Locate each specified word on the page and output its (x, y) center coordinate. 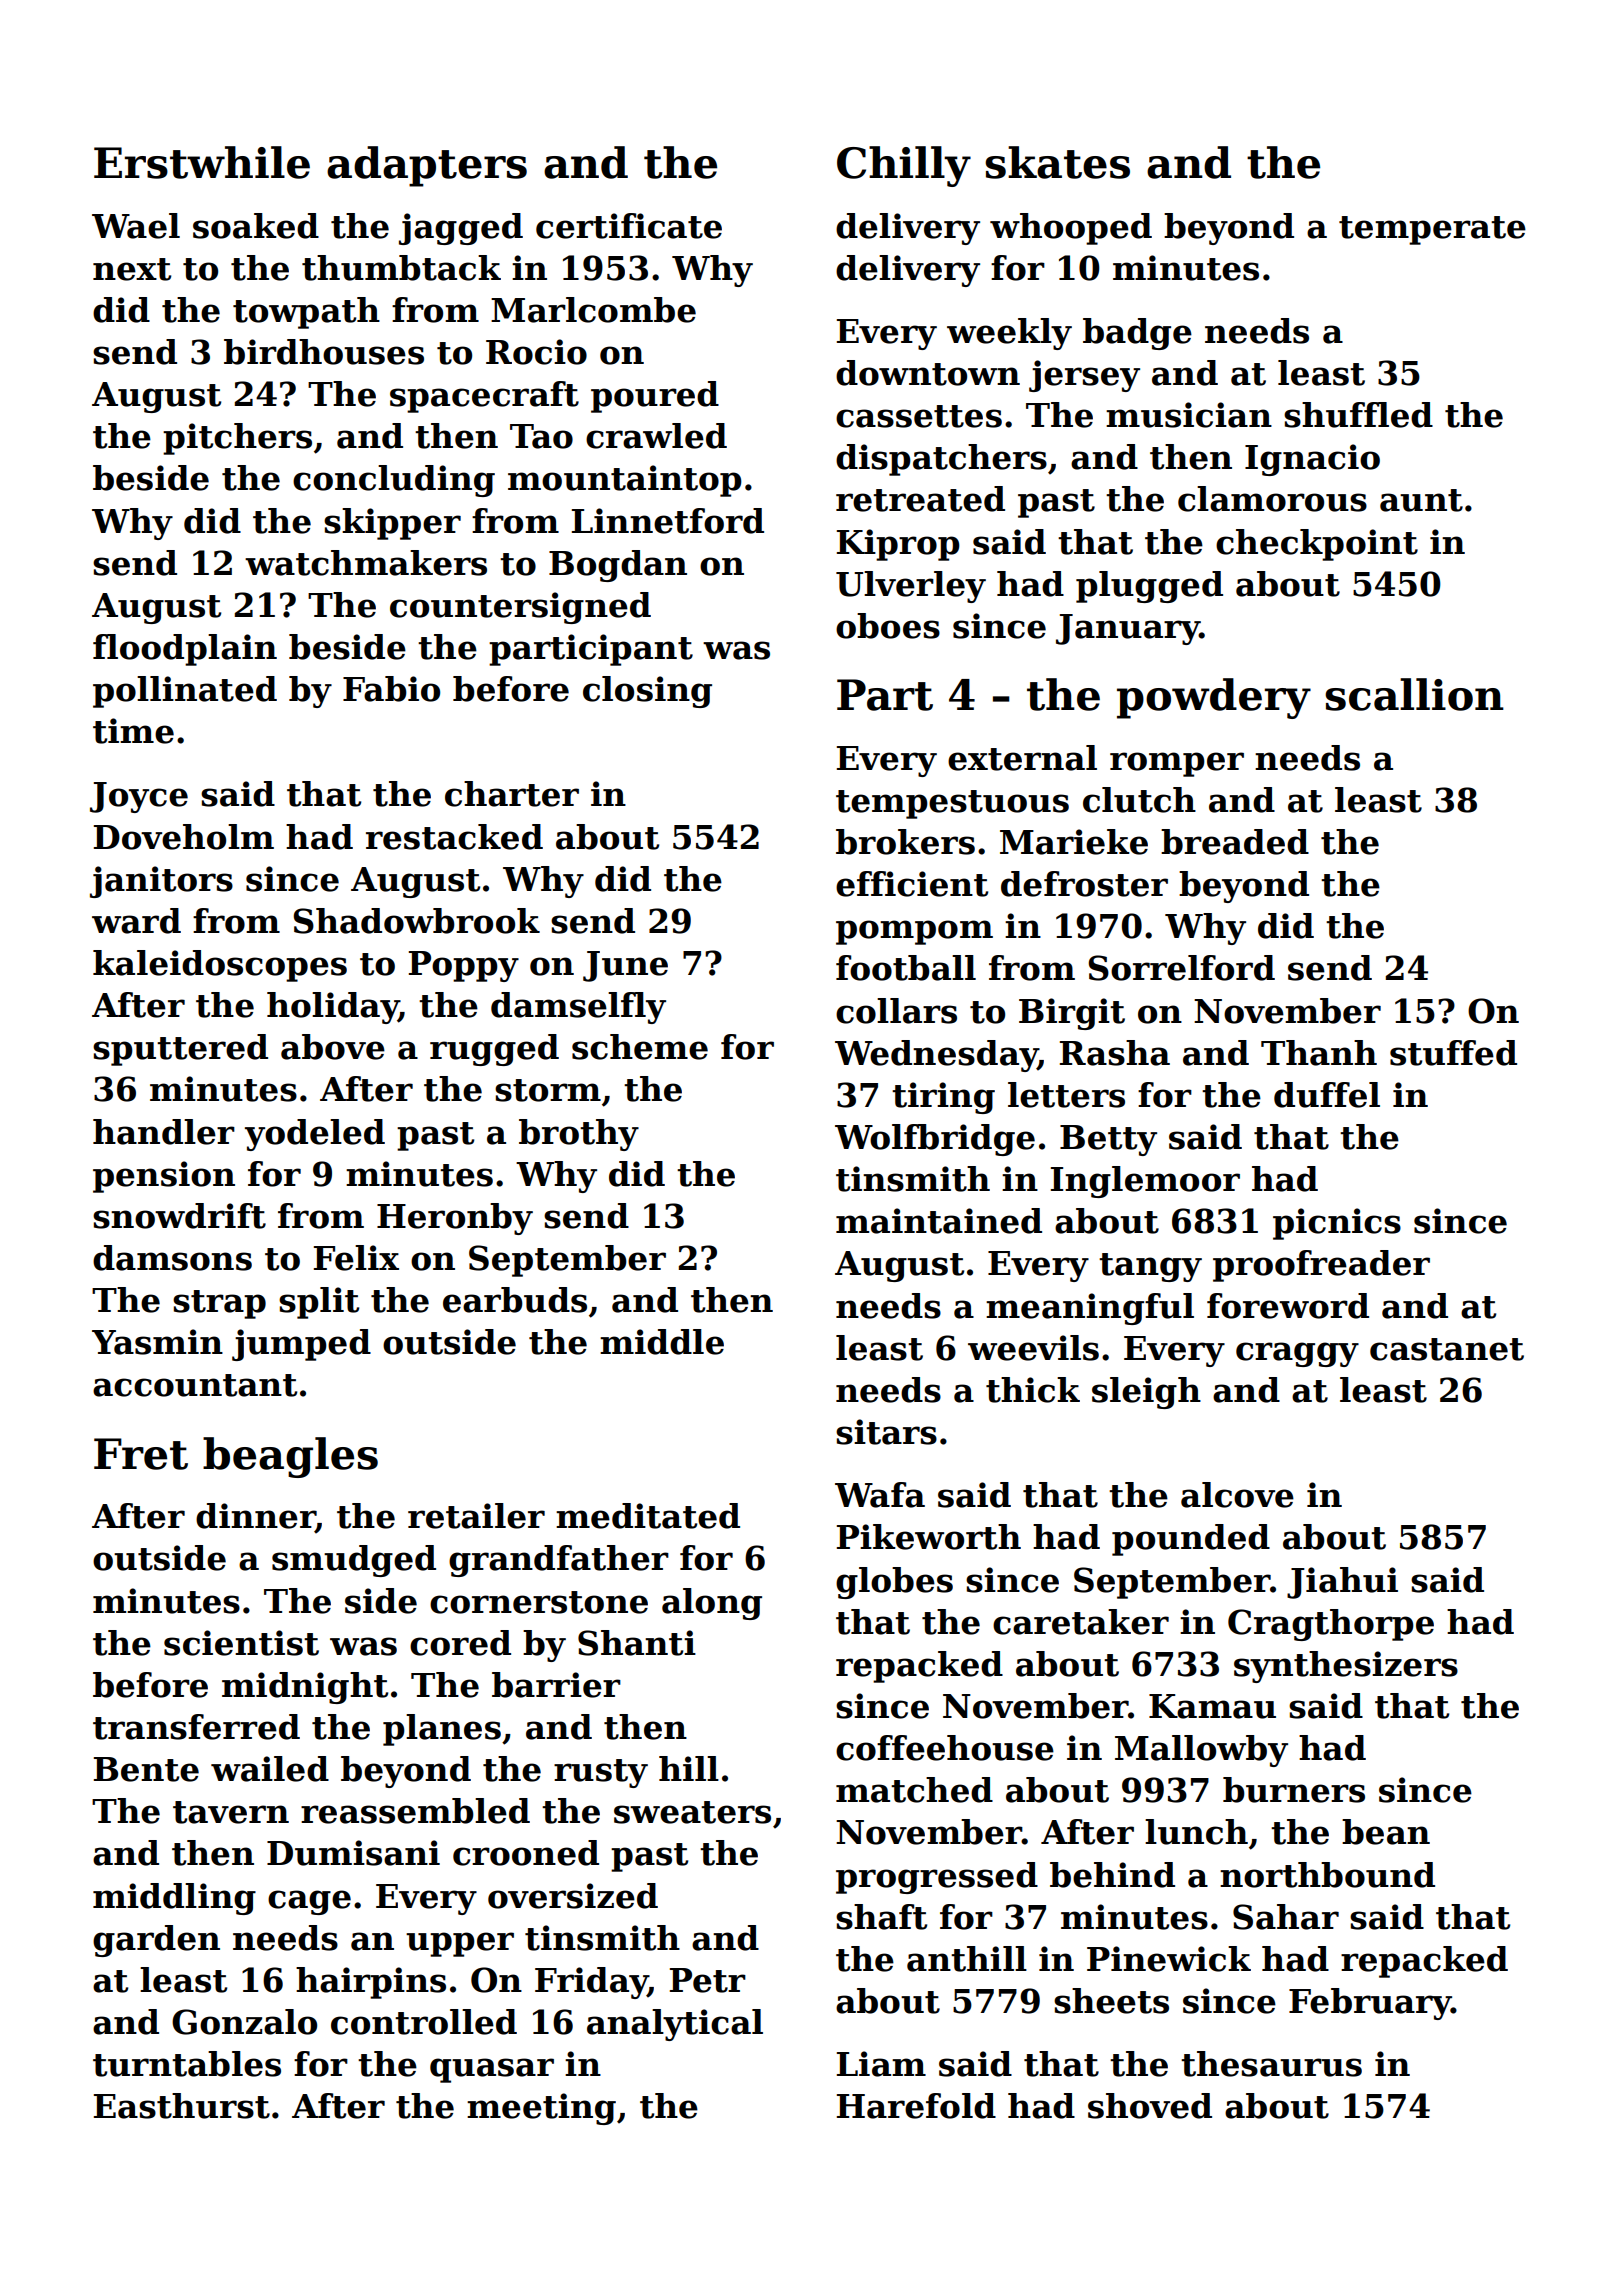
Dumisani (353, 1853)
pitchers (237, 439)
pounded (1191, 1540)
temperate (1432, 230)
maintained (939, 1221)
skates (1057, 162)
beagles (290, 1457)
